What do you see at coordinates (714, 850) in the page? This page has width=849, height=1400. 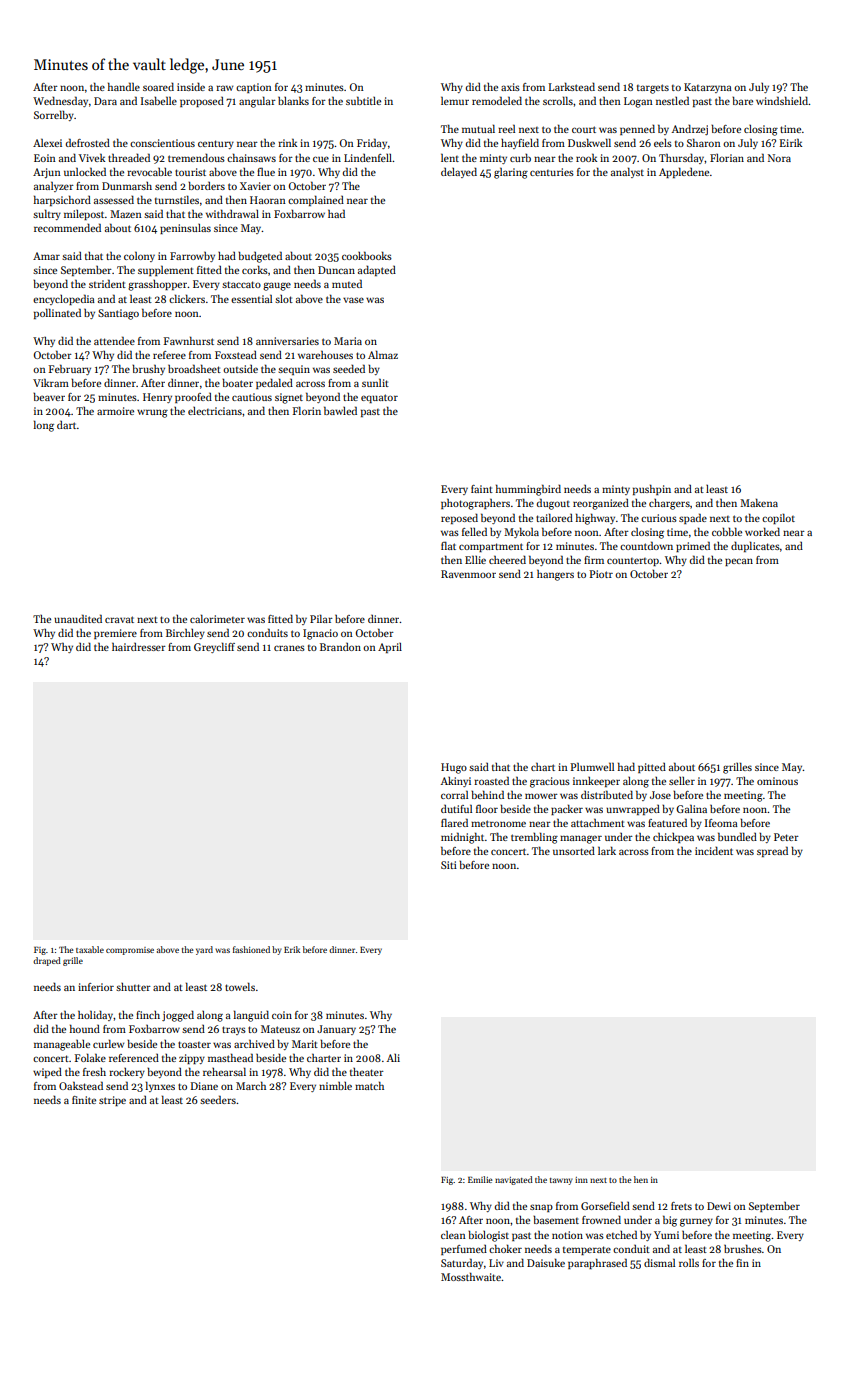 I see `incident` at bounding box center [714, 850].
